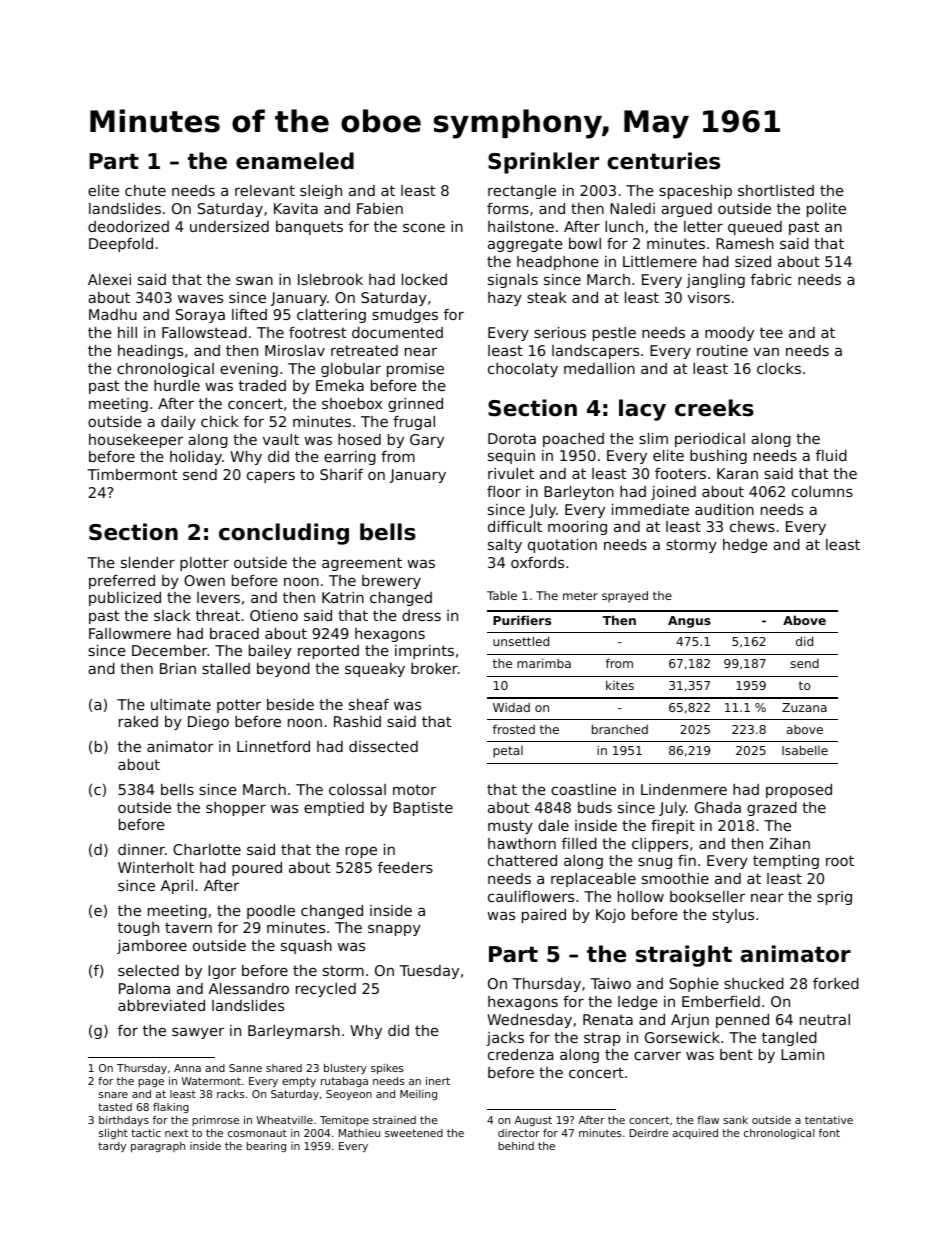 The image size is (952, 1233). Describe the element at coordinates (254, 280) in the screenshot. I see `swan` at that location.
